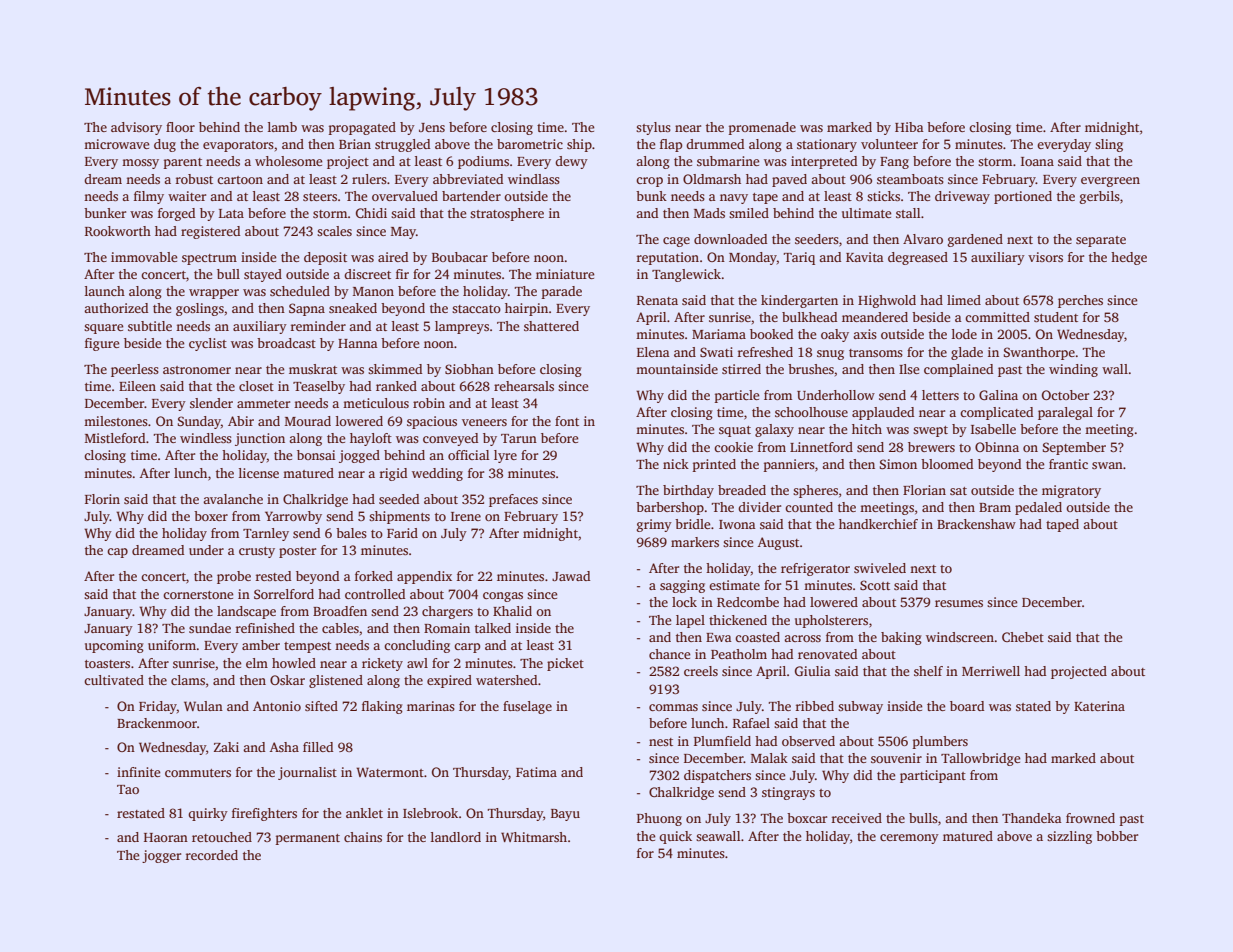 This screenshot has height=952, width=1233. I want to click on perches, so click(1080, 301).
